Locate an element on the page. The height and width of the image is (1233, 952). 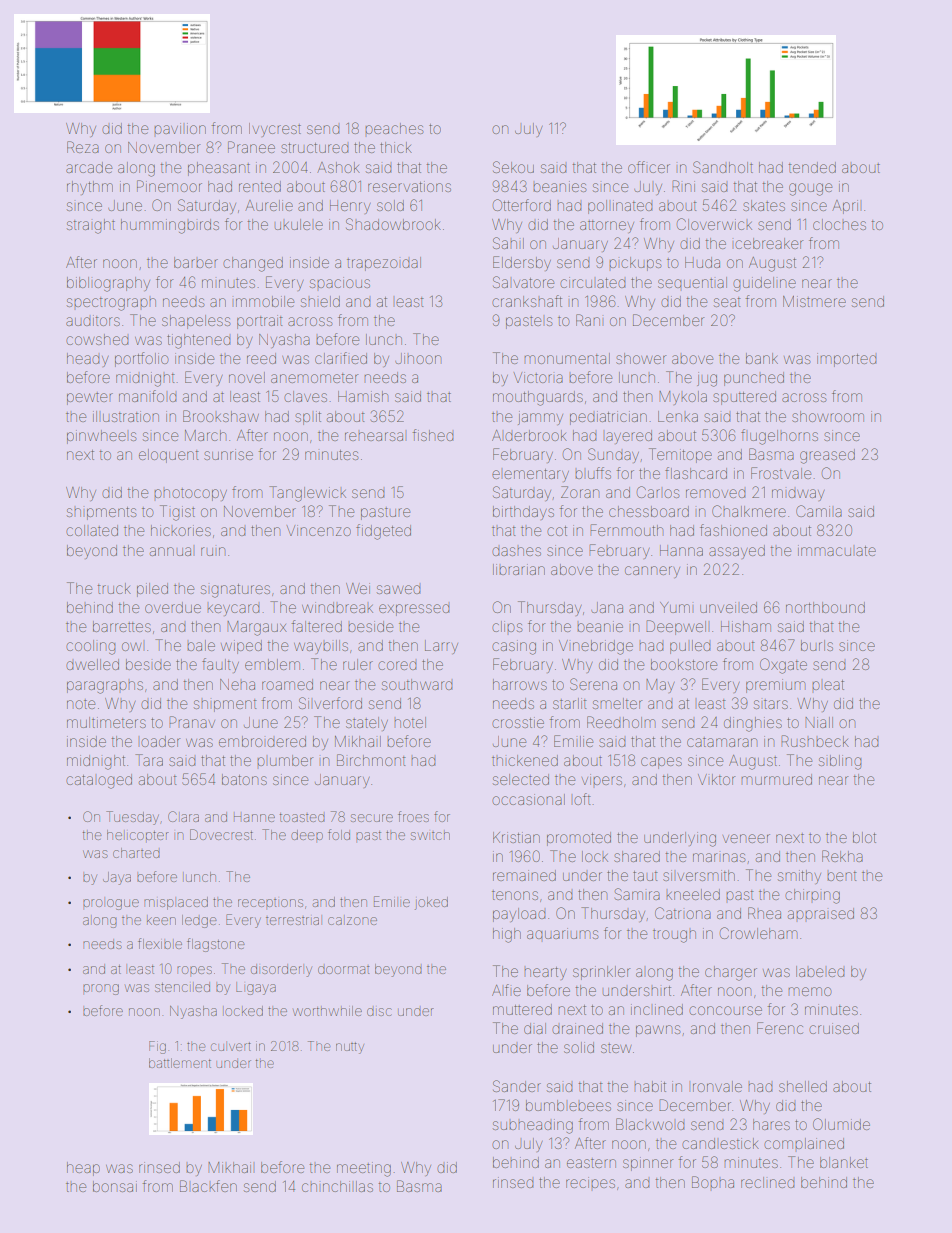
crosstie is located at coordinates (518, 722).
